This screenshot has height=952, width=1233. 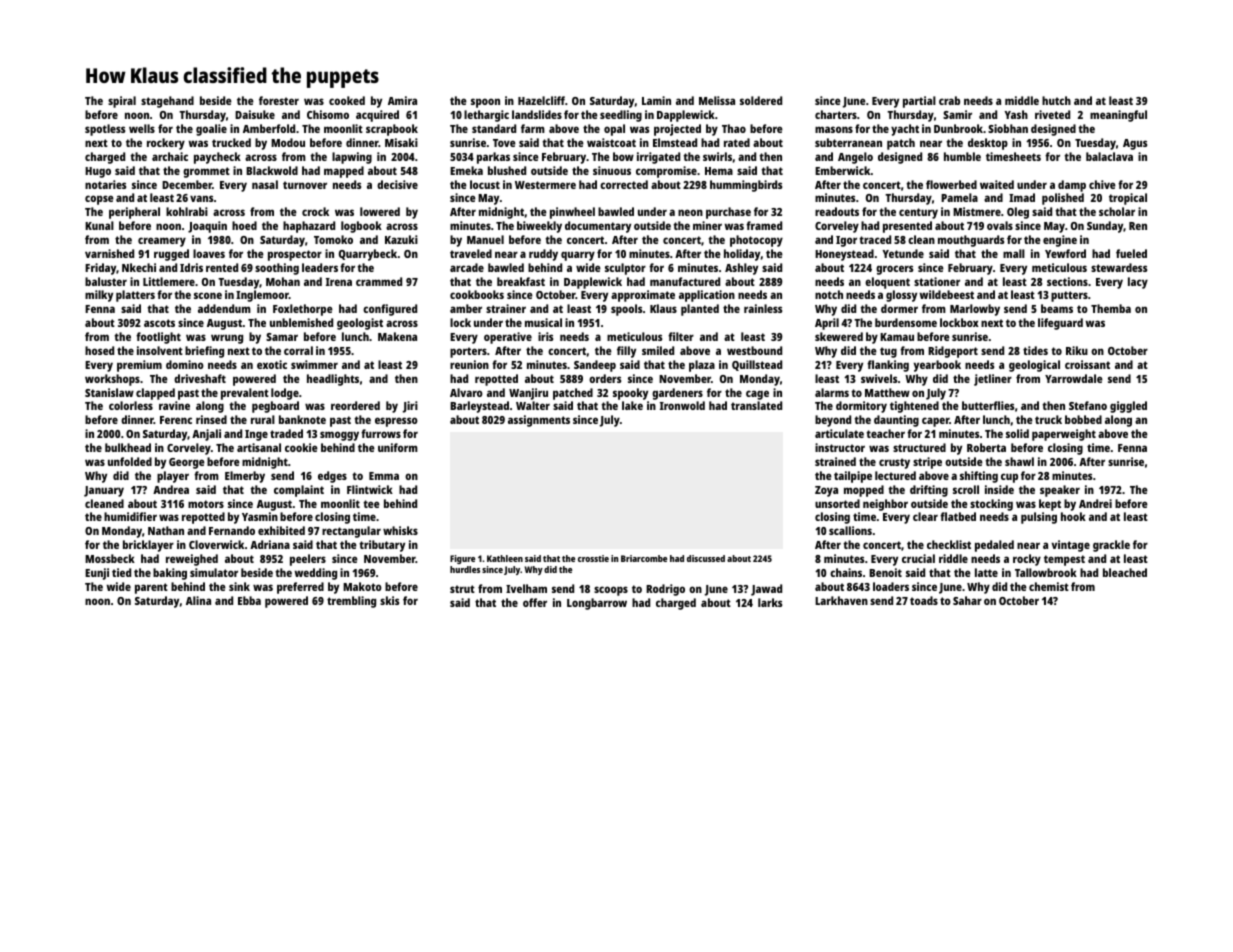 What do you see at coordinates (644, 558) in the screenshot?
I see `Briarcombe` at bounding box center [644, 558].
